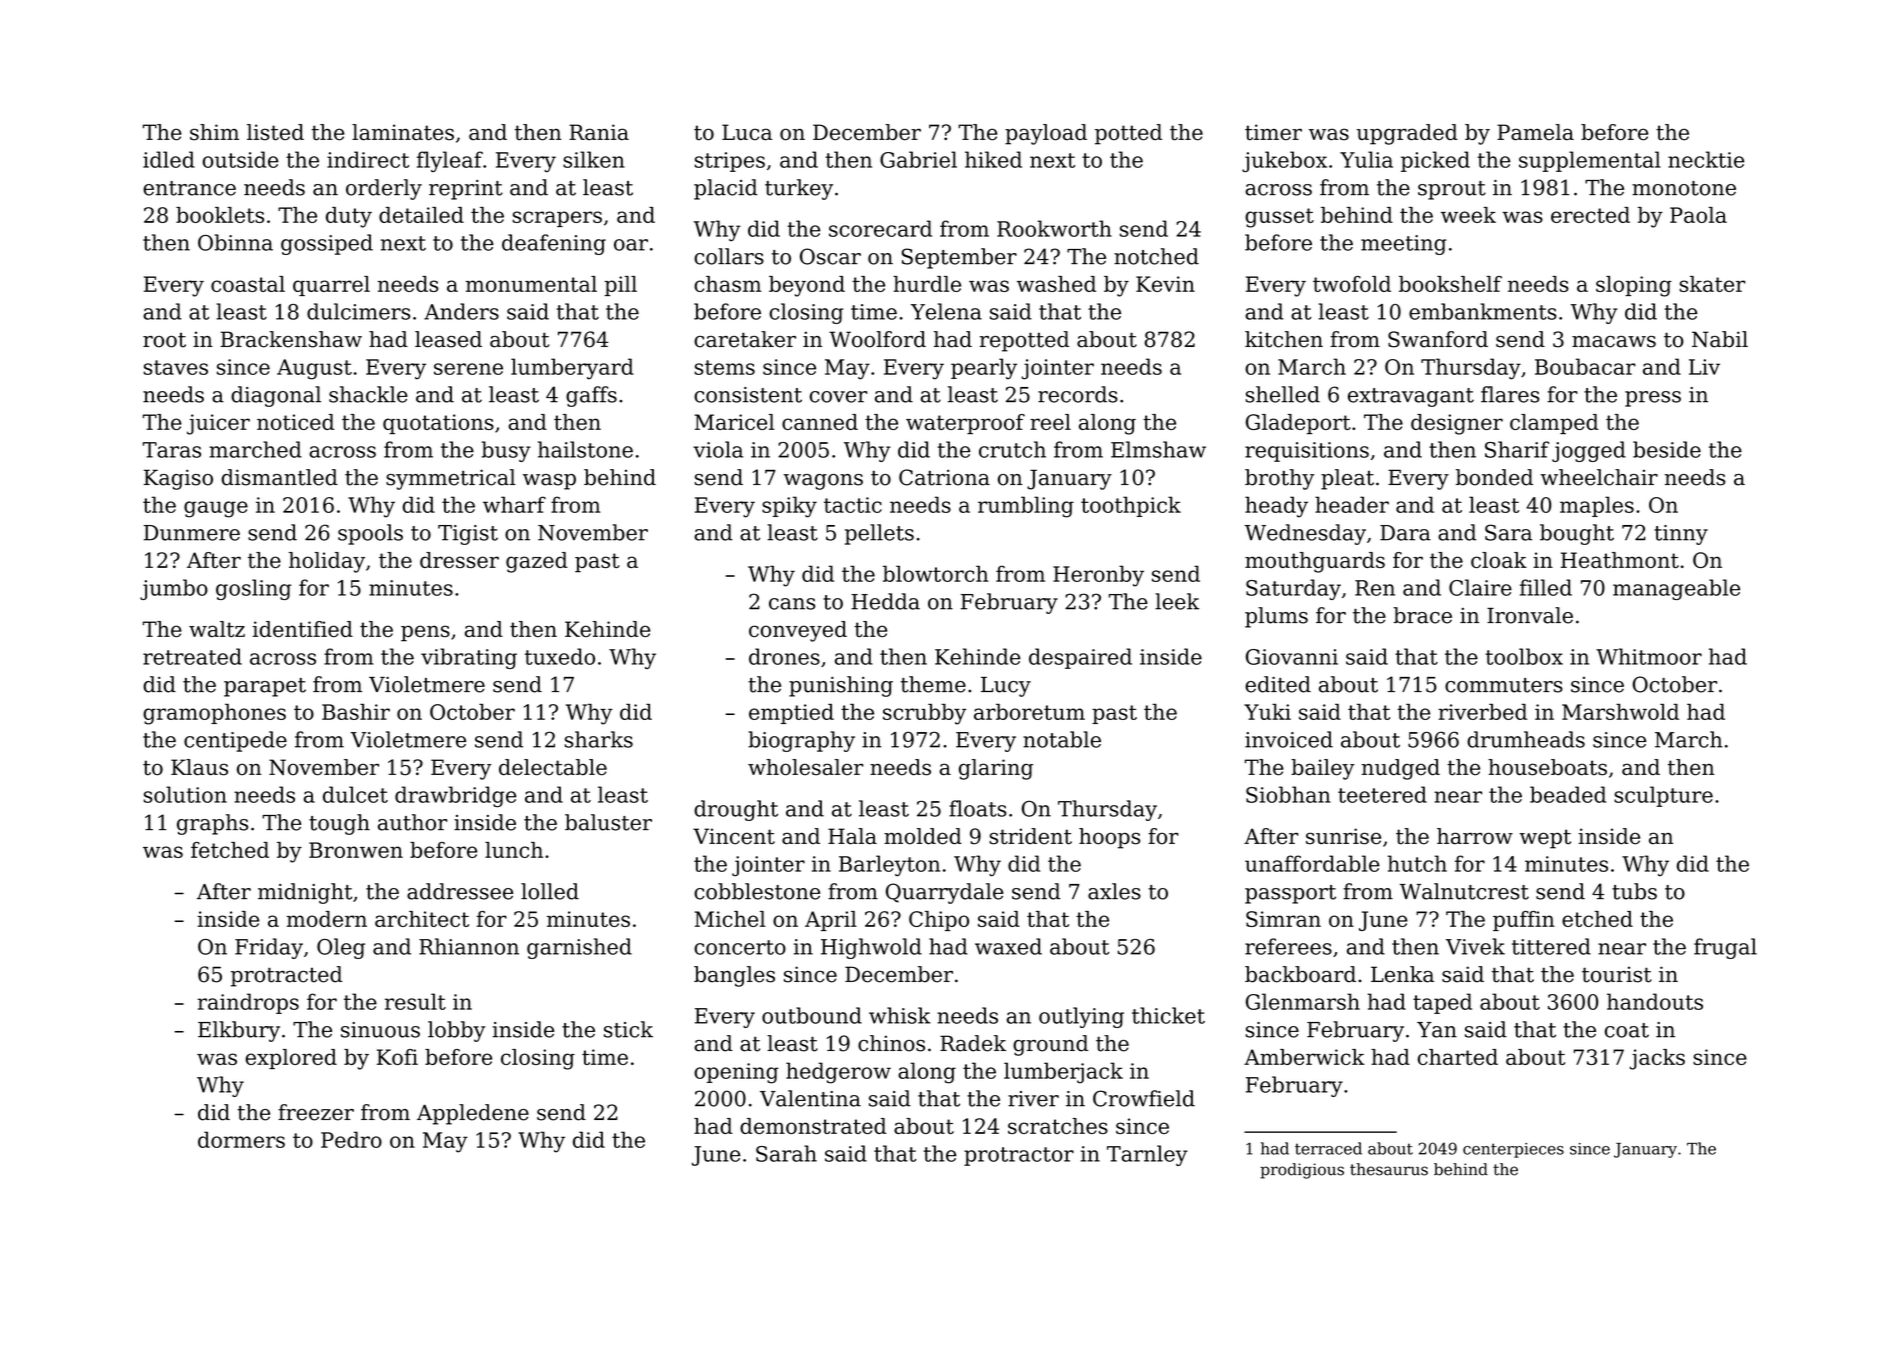 Image resolution: width=1903 pixels, height=1346 pixels. Describe the element at coordinates (214, 132) in the screenshot. I see `shim` at that location.
